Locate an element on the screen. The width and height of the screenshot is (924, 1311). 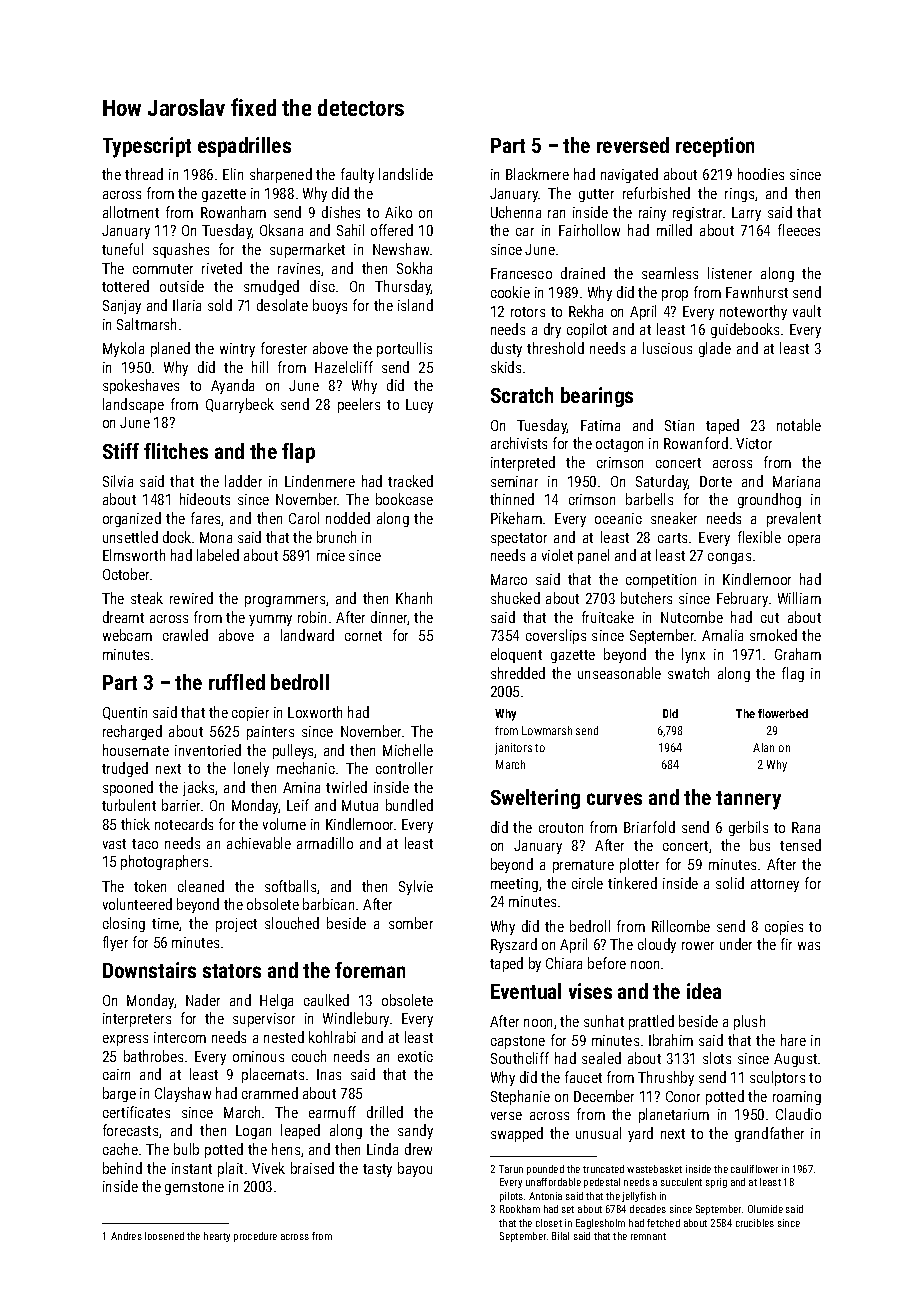
tuneful is located at coordinates (122, 249).
